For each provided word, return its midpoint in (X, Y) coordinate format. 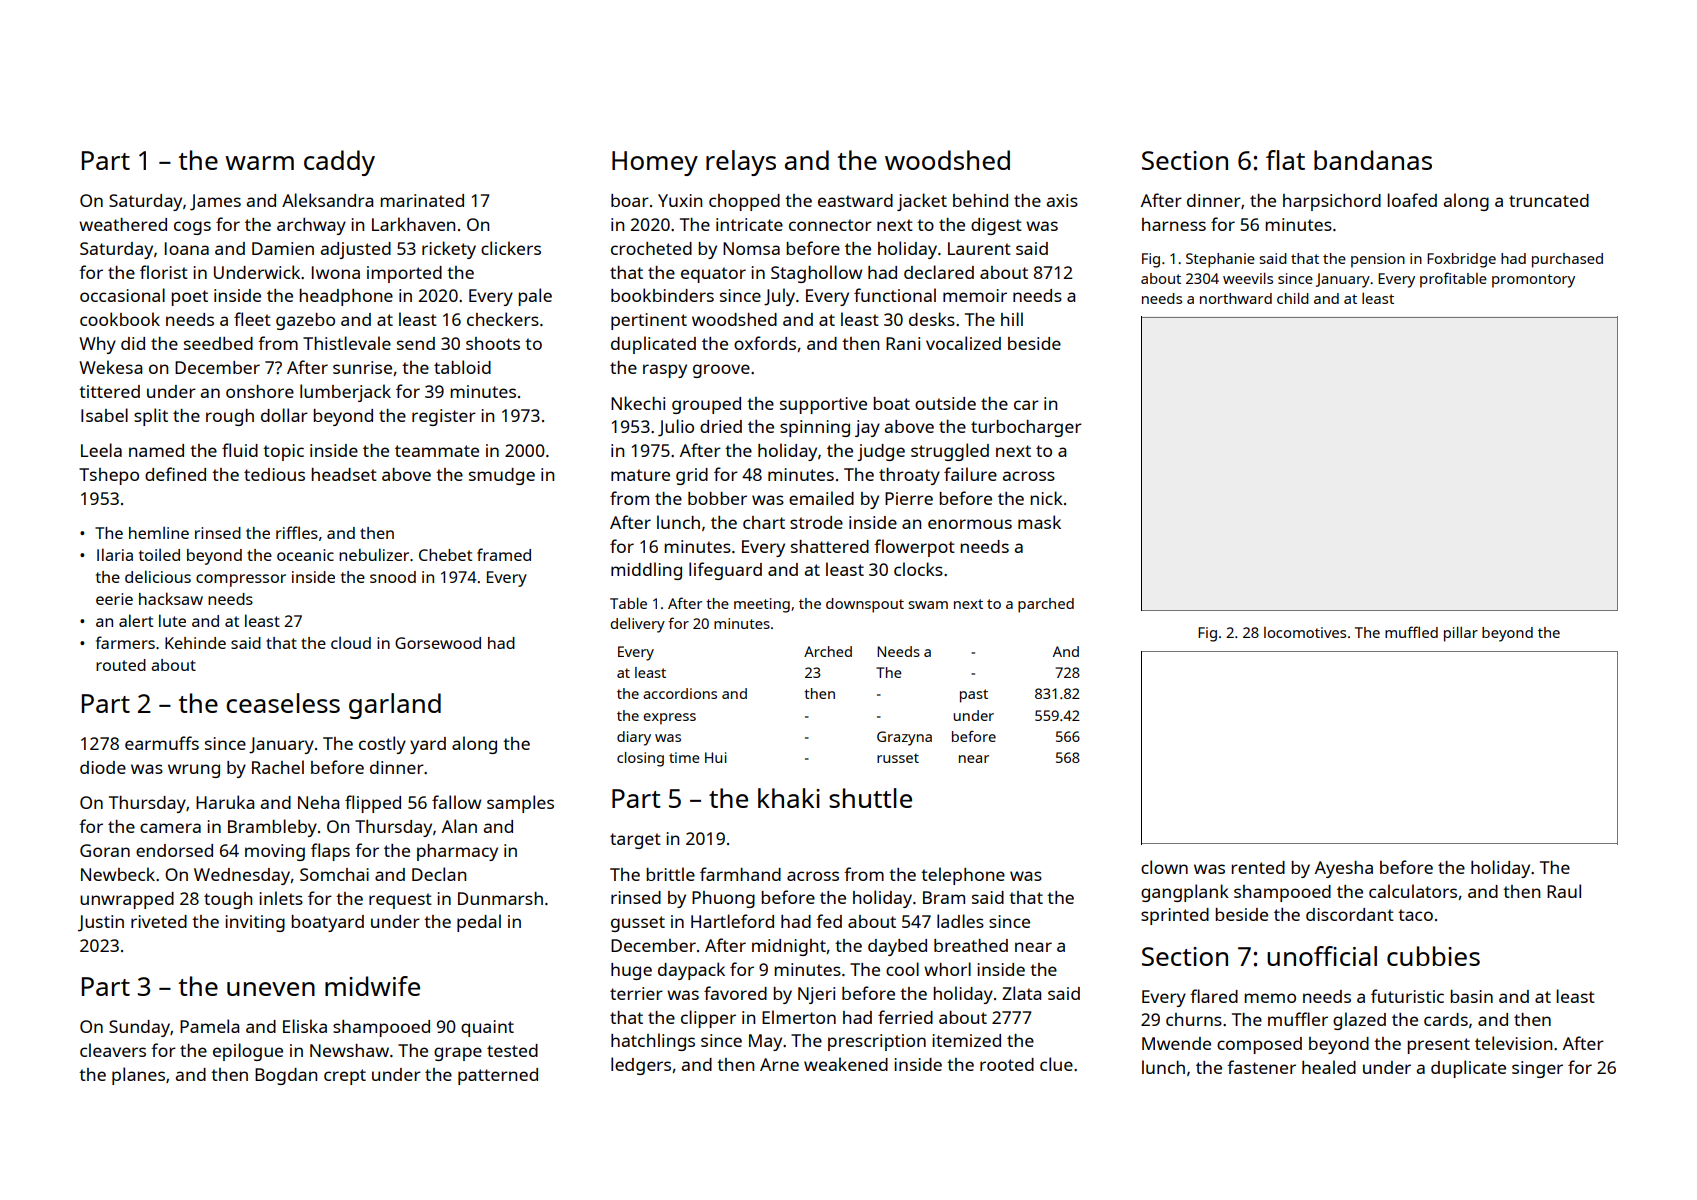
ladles (960, 921)
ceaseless (283, 703)
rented (1258, 867)
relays (741, 163)
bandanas (1373, 160)
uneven (271, 989)
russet (898, 758)
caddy (339, 163)
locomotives (1305, 632)
